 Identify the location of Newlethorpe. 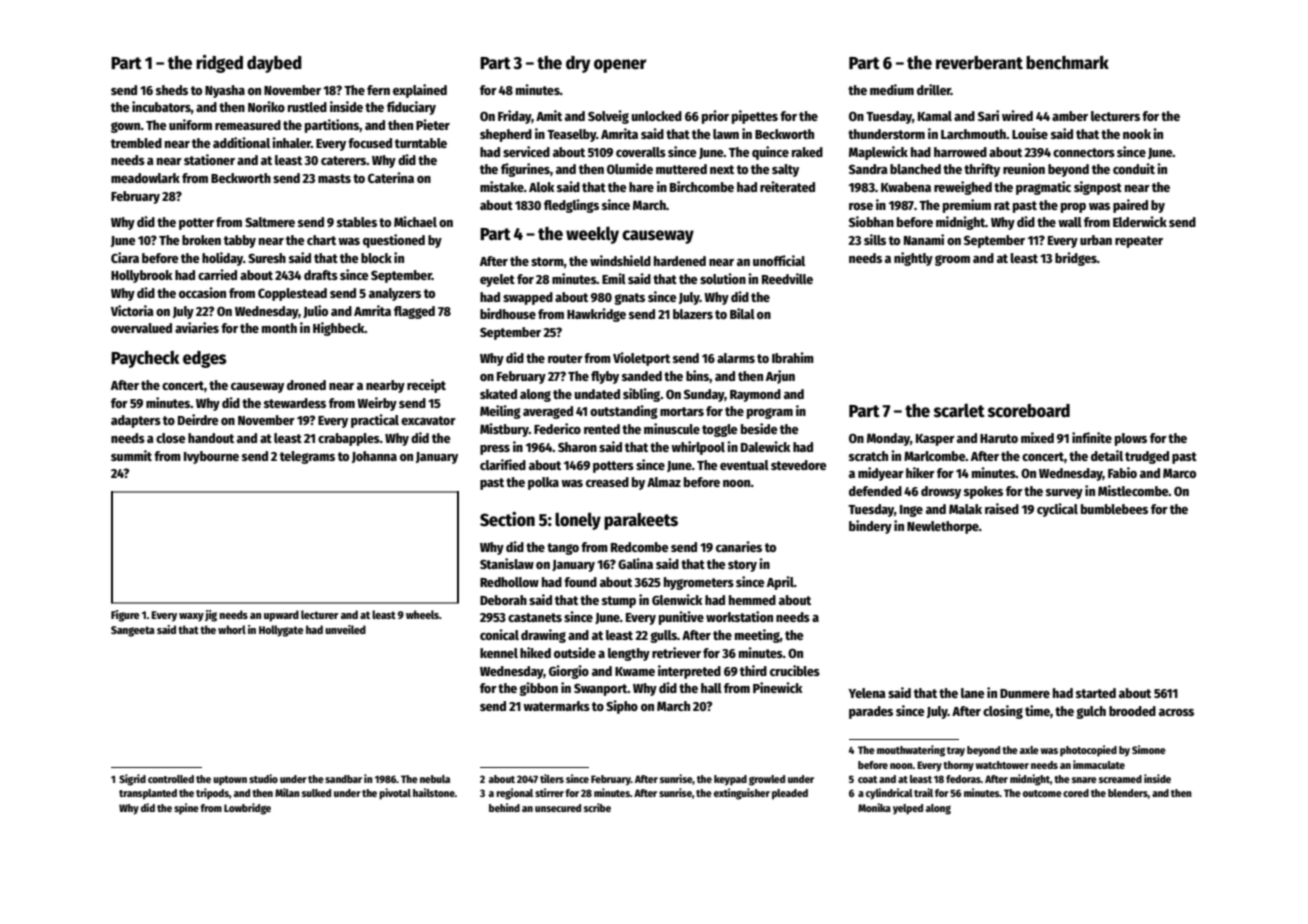
(943, 527).
